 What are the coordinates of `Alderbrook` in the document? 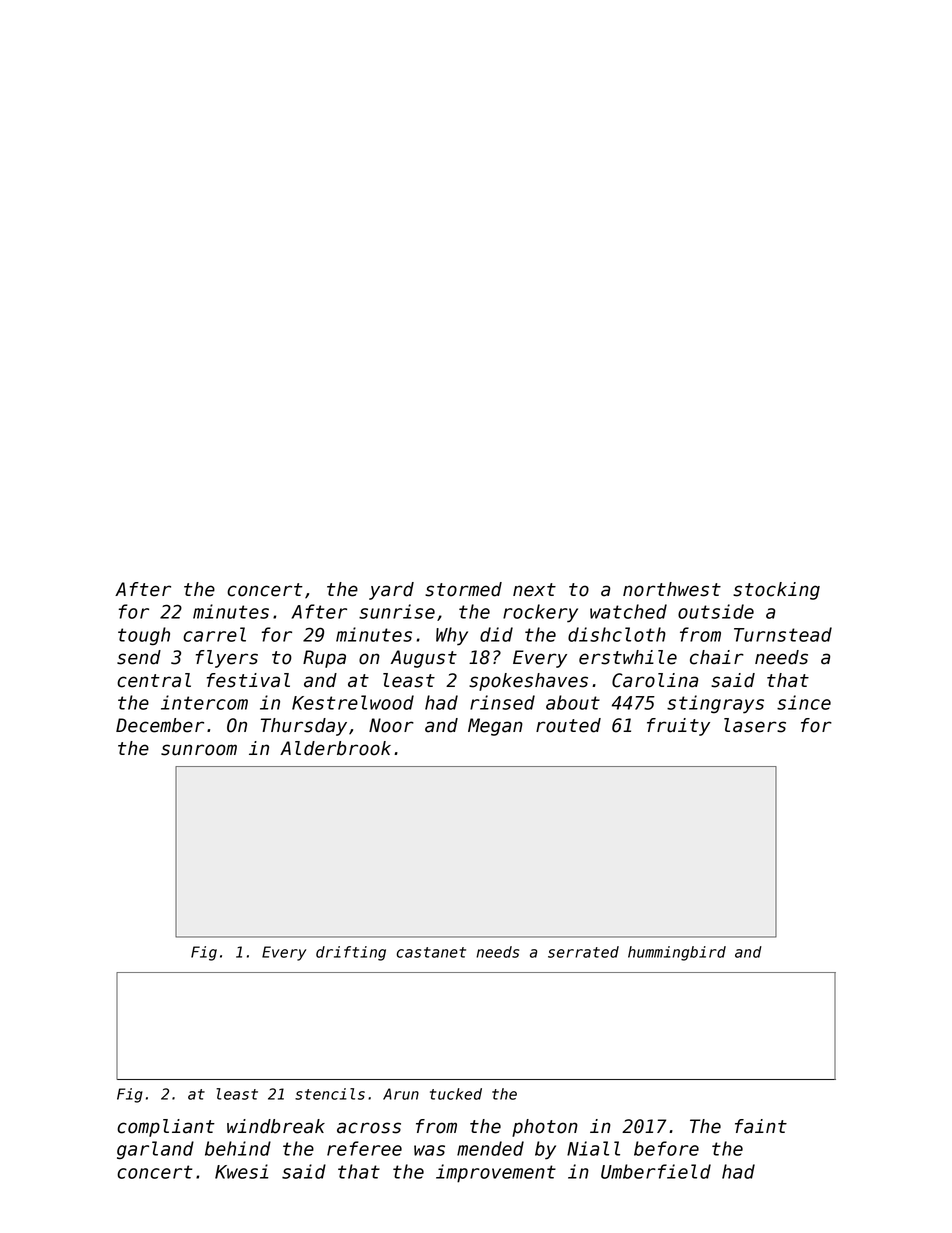 It's located at (335, 748).
